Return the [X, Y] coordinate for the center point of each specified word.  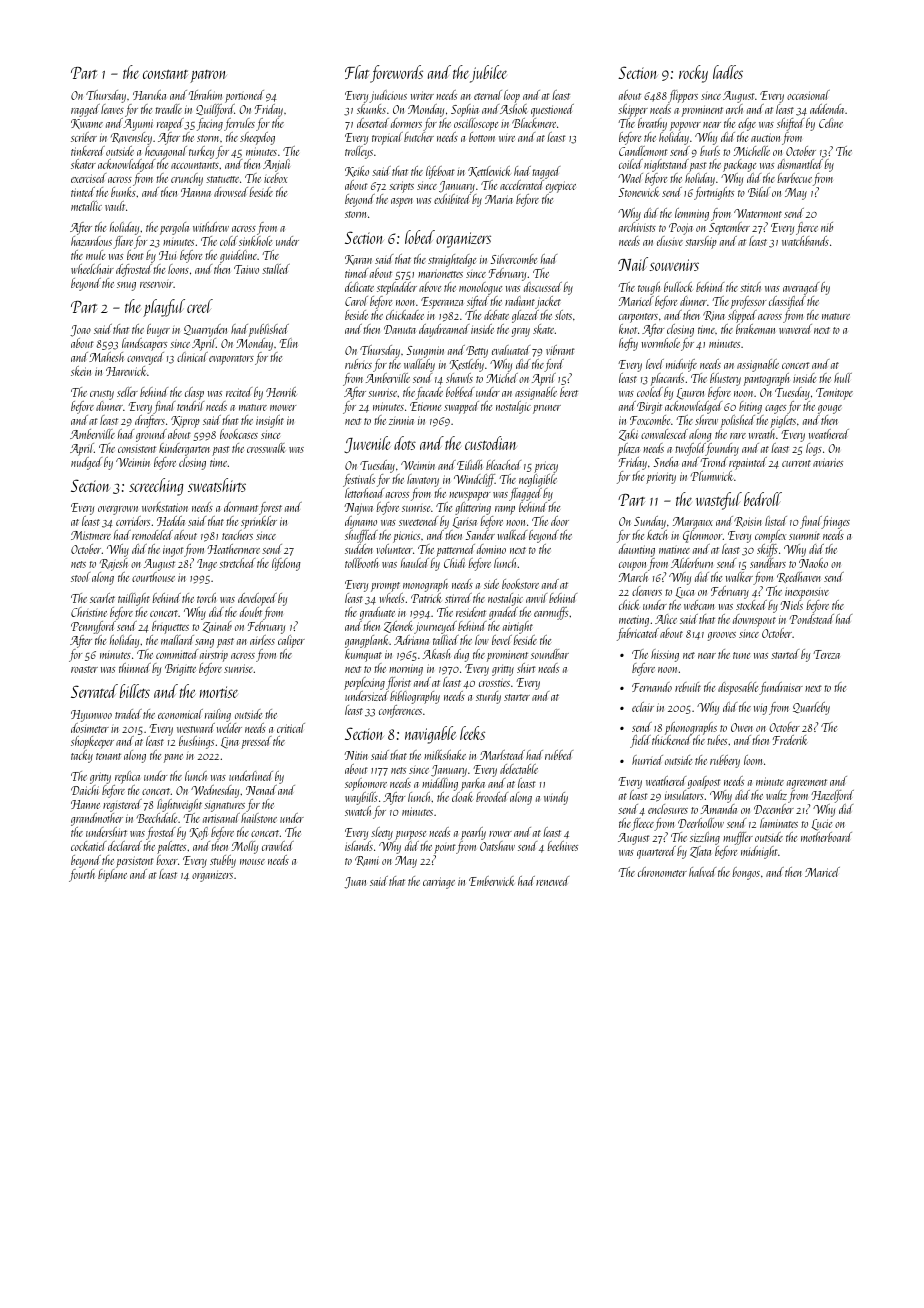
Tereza [826, 654]
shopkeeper [92, 742]
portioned [244, 96]
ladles [728, 72]
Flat [357, 72]
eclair [643, 707]
